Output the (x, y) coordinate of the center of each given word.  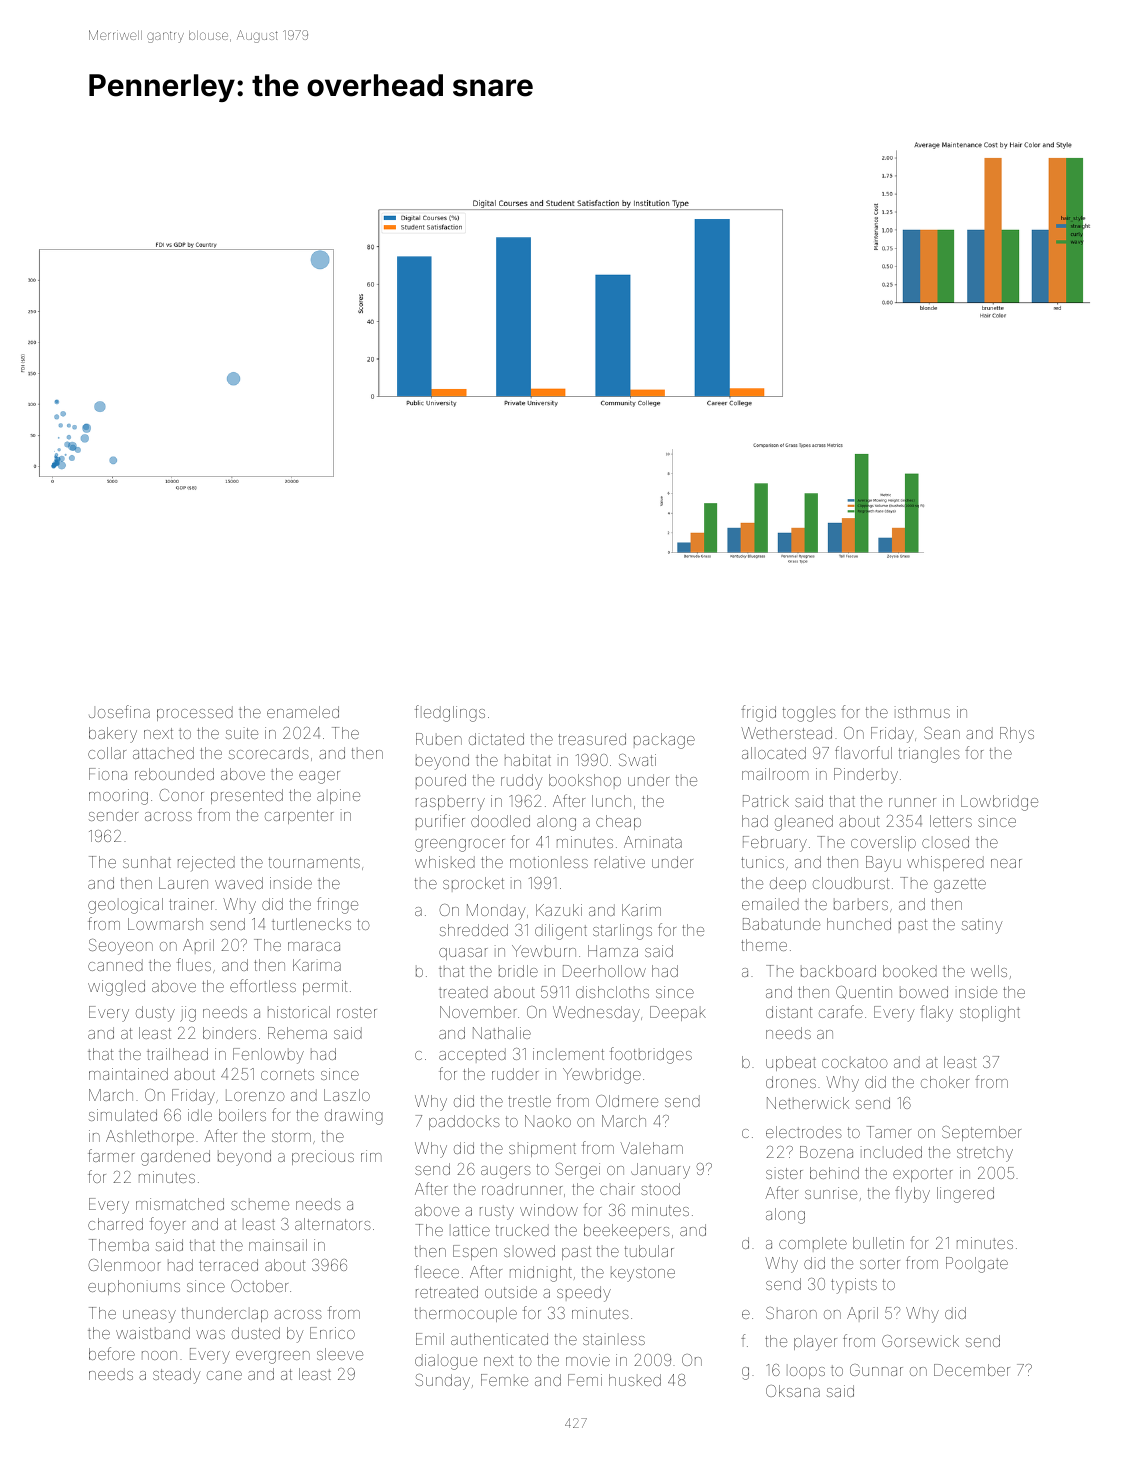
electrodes (804, 1132)
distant (789, 1012)
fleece (437, 1271)
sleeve (340, 1354)
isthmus (922, 712)
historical (299, 1012)
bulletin (878, 1243)
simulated (123, 1115)
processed (195, 713)
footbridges (651, 1055)
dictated (496, 739)
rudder (515, 1074)
